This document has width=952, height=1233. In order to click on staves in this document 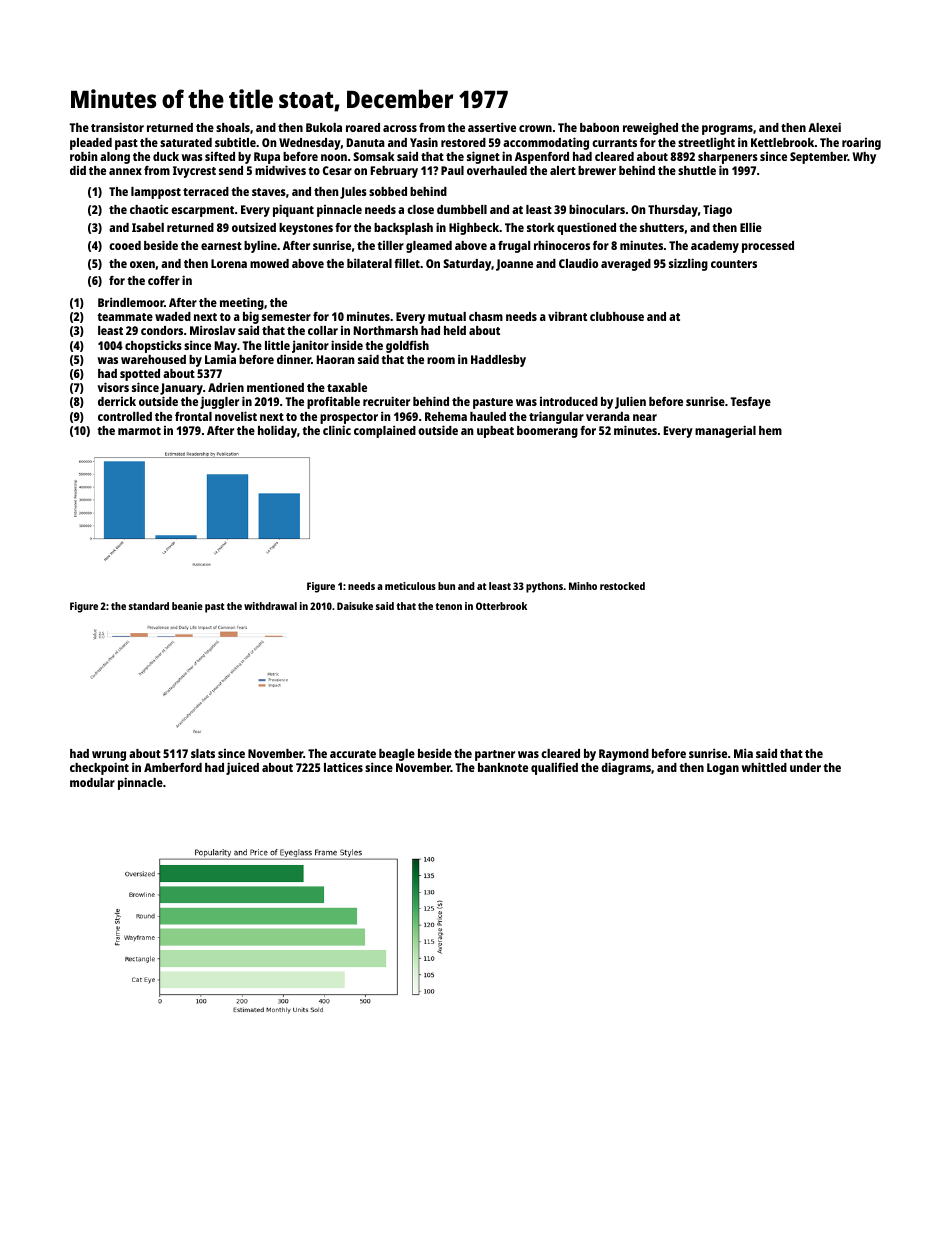, I will do `click(269, 192)`.
